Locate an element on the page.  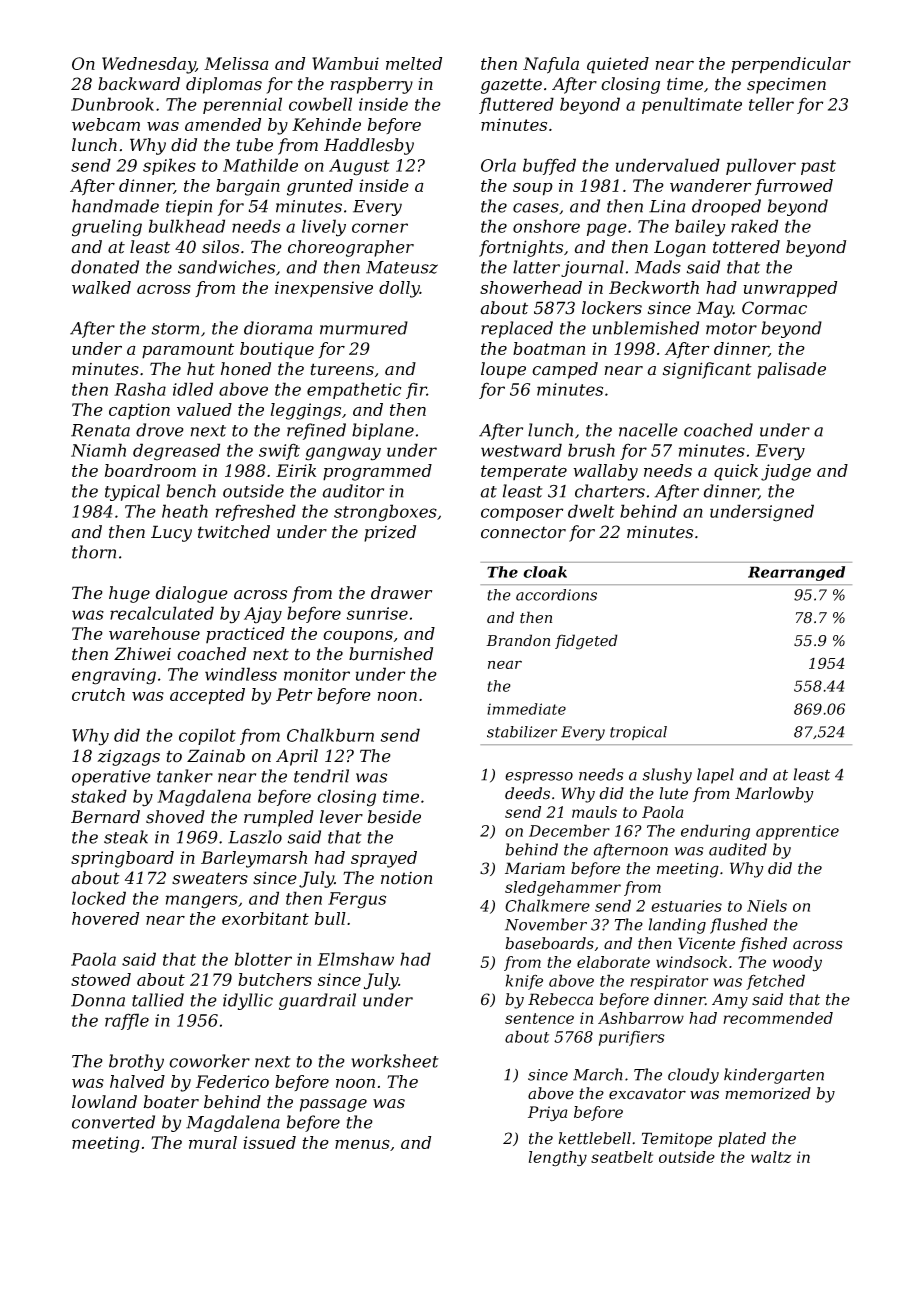
recommended is located at coordinates (778, 1018).
